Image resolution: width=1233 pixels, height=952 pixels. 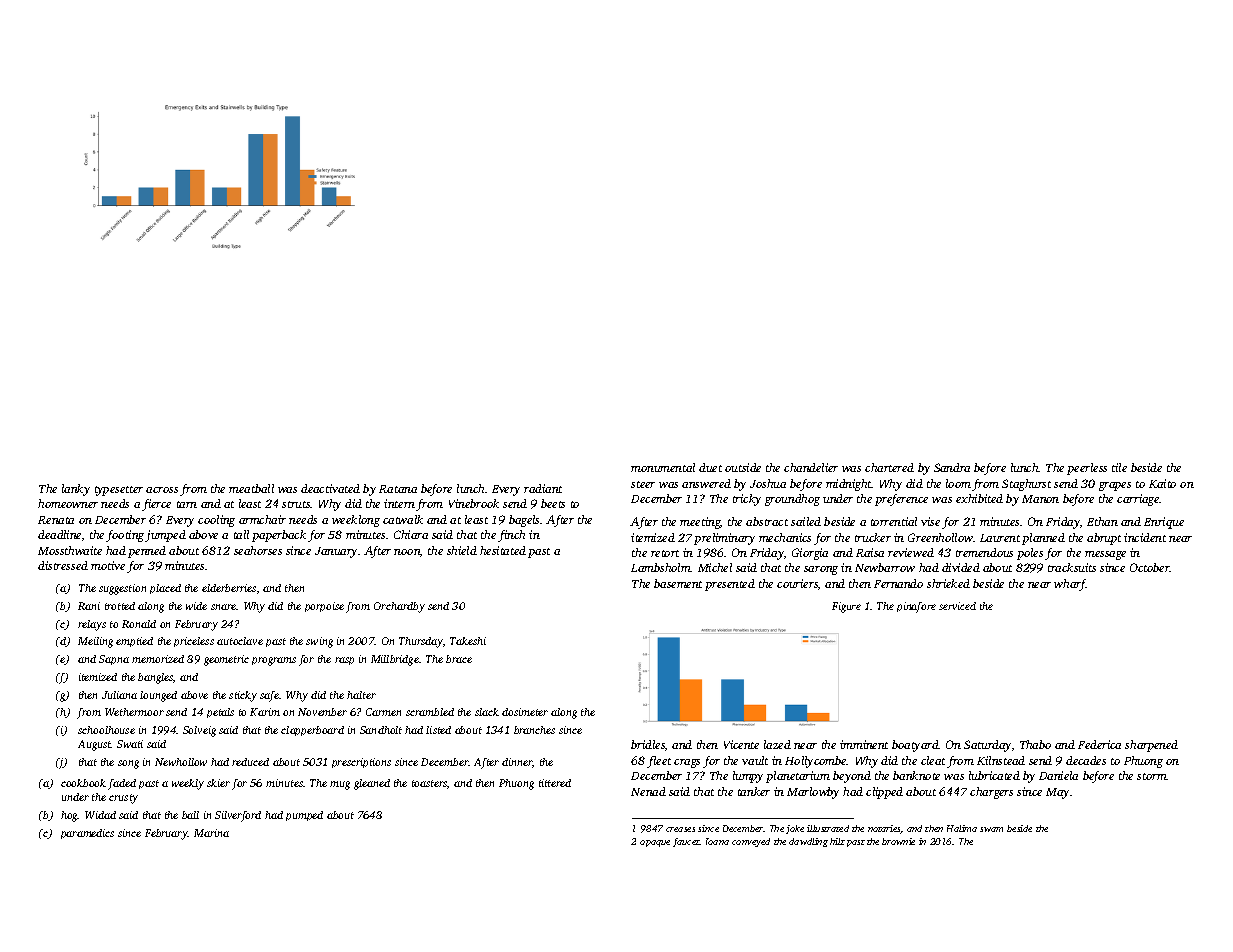 What do you see at coordinates (1035, 744) in the screenshot?
I see `Thabo` at bounding box center [1035, 744].
